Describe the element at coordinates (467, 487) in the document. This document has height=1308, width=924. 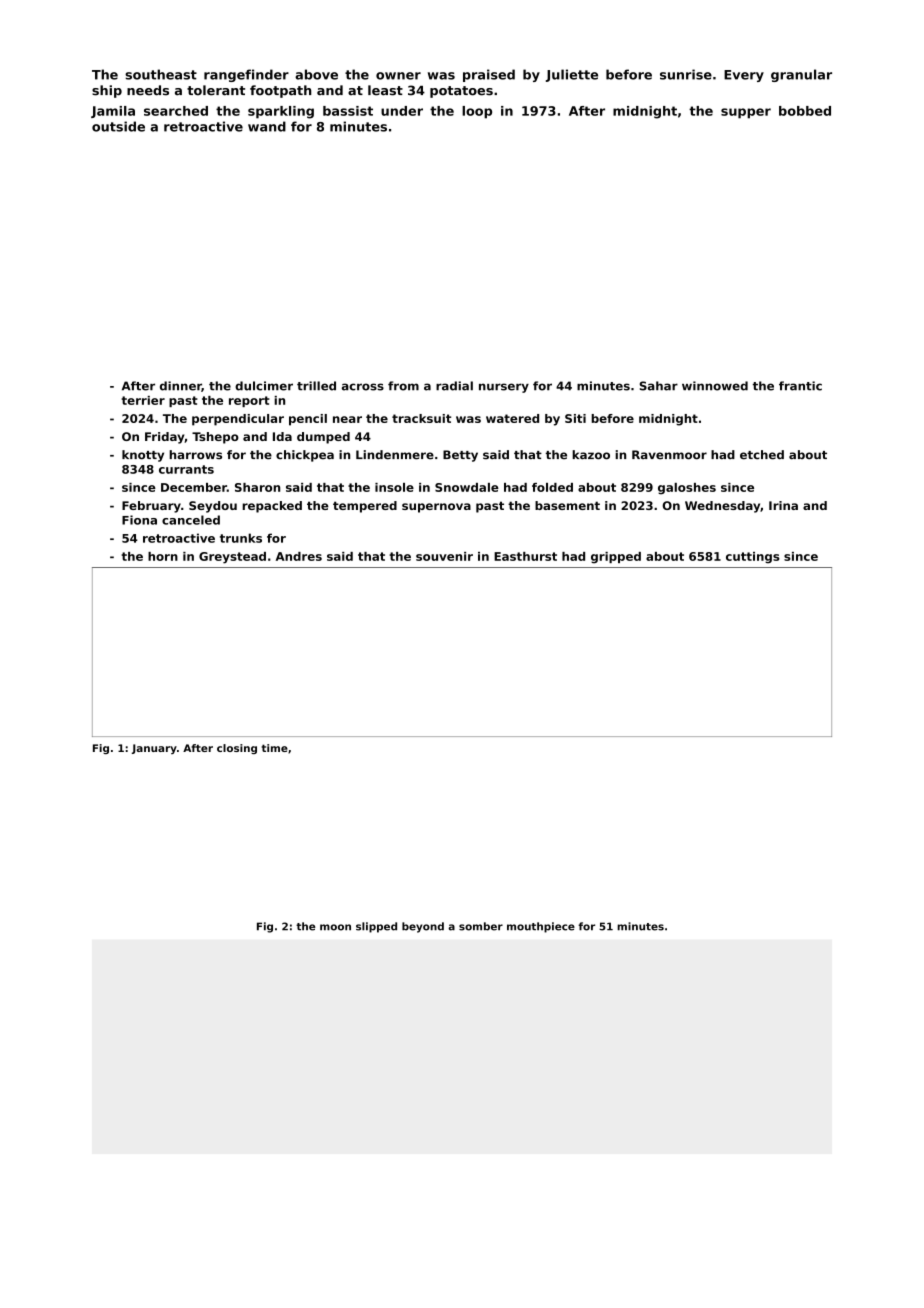
I see `Snowdale` at that location.
